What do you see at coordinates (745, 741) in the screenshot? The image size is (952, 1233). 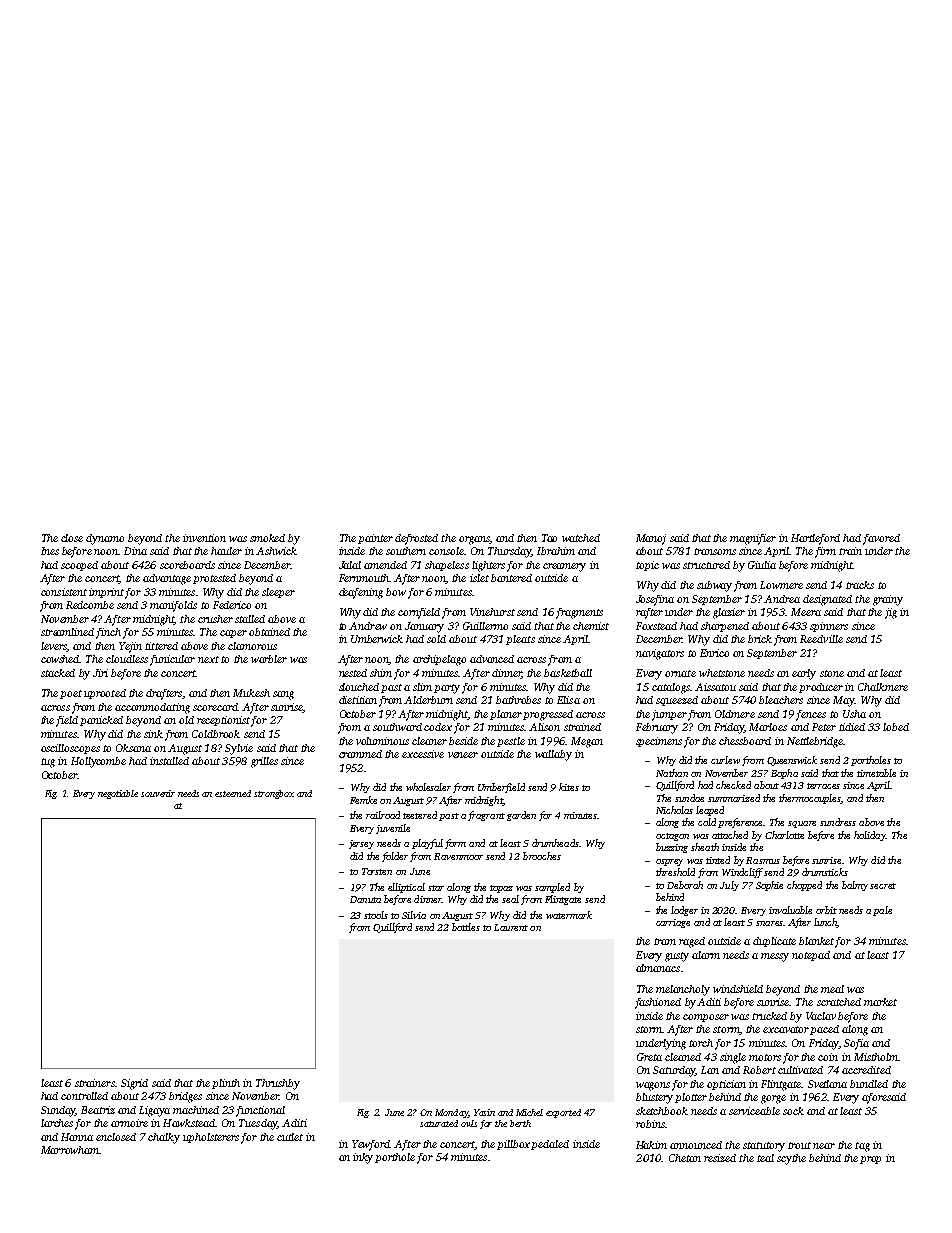 I see `chessboard` at bounding box center [745, 741].
